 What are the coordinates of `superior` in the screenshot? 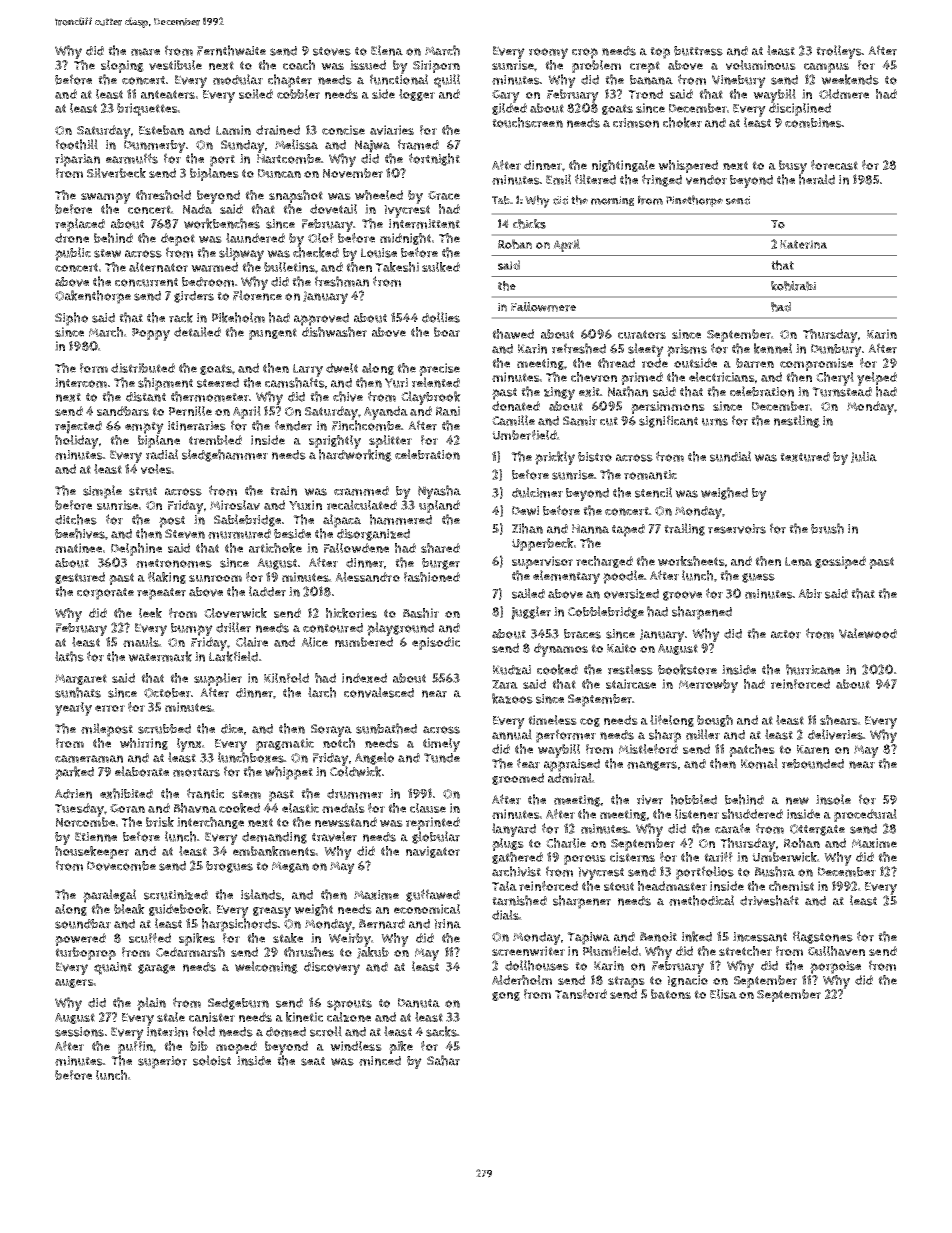 It's located at (162, 1062).
